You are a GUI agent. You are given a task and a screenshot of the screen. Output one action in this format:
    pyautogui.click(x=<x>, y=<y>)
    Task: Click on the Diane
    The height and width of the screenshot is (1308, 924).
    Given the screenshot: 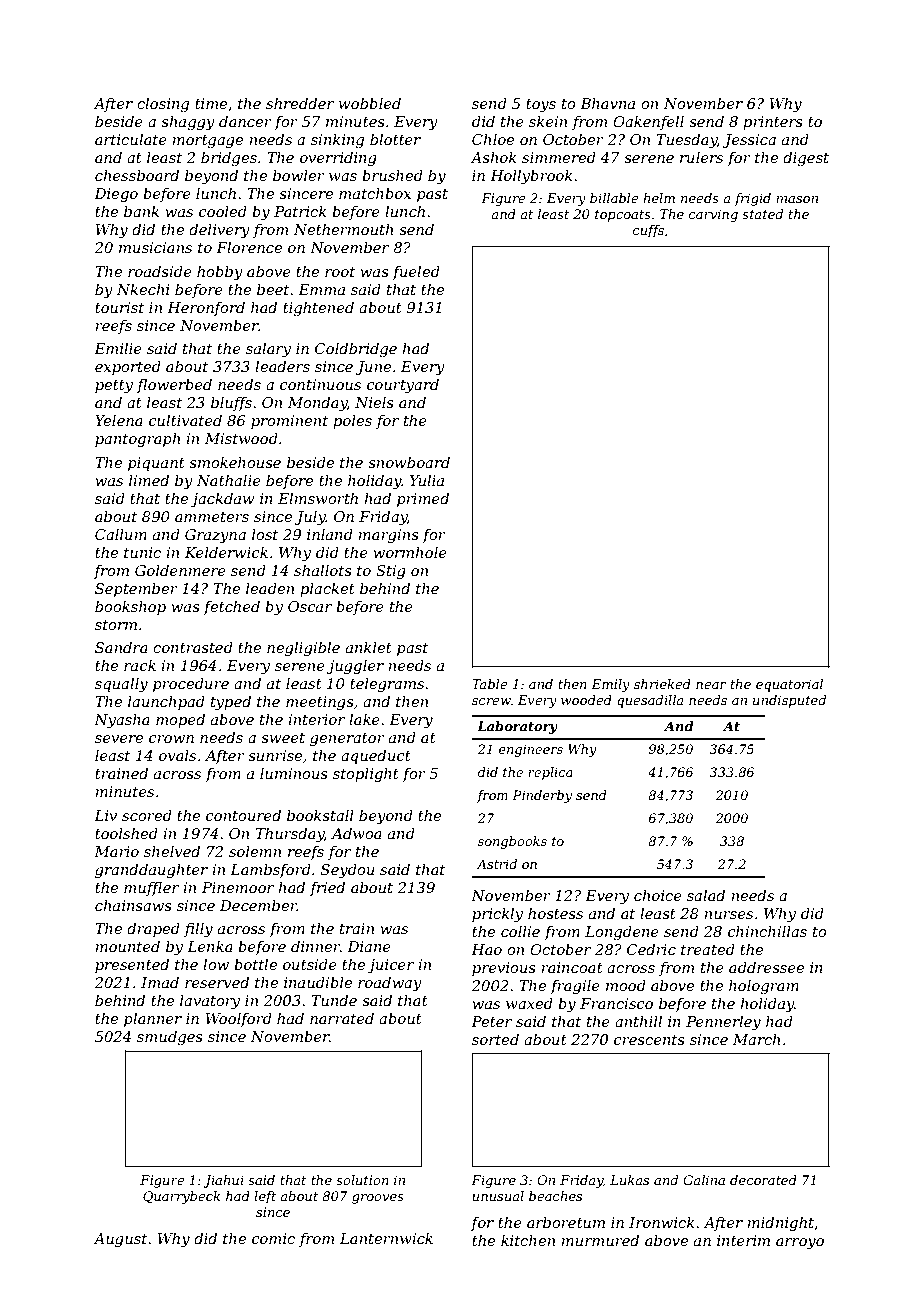 What is the action you would take?
    pyautogui.click(x=369, y=946)
